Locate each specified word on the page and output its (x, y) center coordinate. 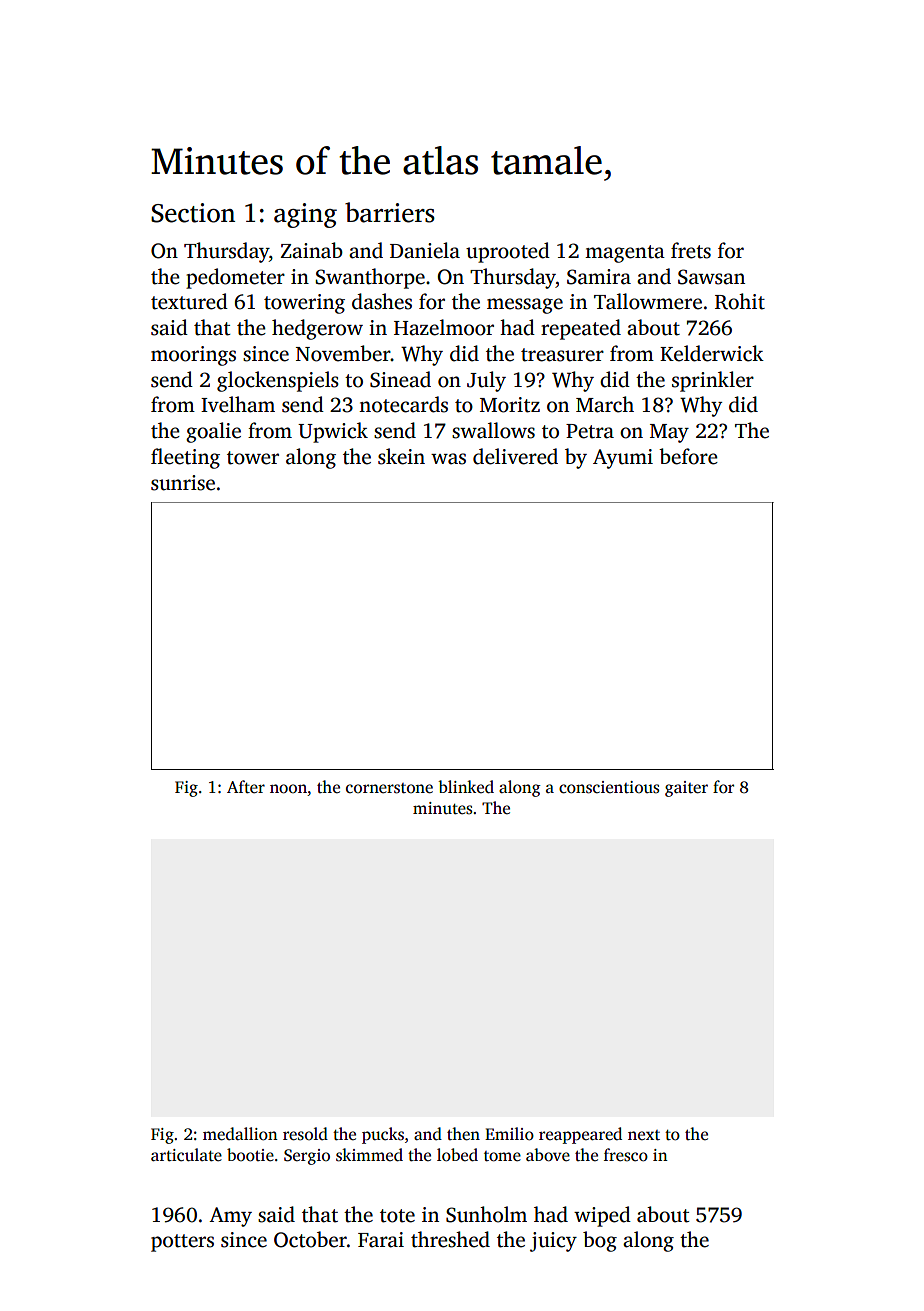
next (644, 1135)
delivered (515, 456)
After (246, 787)
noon (288, 789)
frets (691, 250)
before (688, 456)
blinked (466, 787)
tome (502, 1156)
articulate (186, 1155)
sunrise (183, 483)
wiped (602, 1216)
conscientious (609, 787)
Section (193, 213)
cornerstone (389, 788)
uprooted (508, 252)
